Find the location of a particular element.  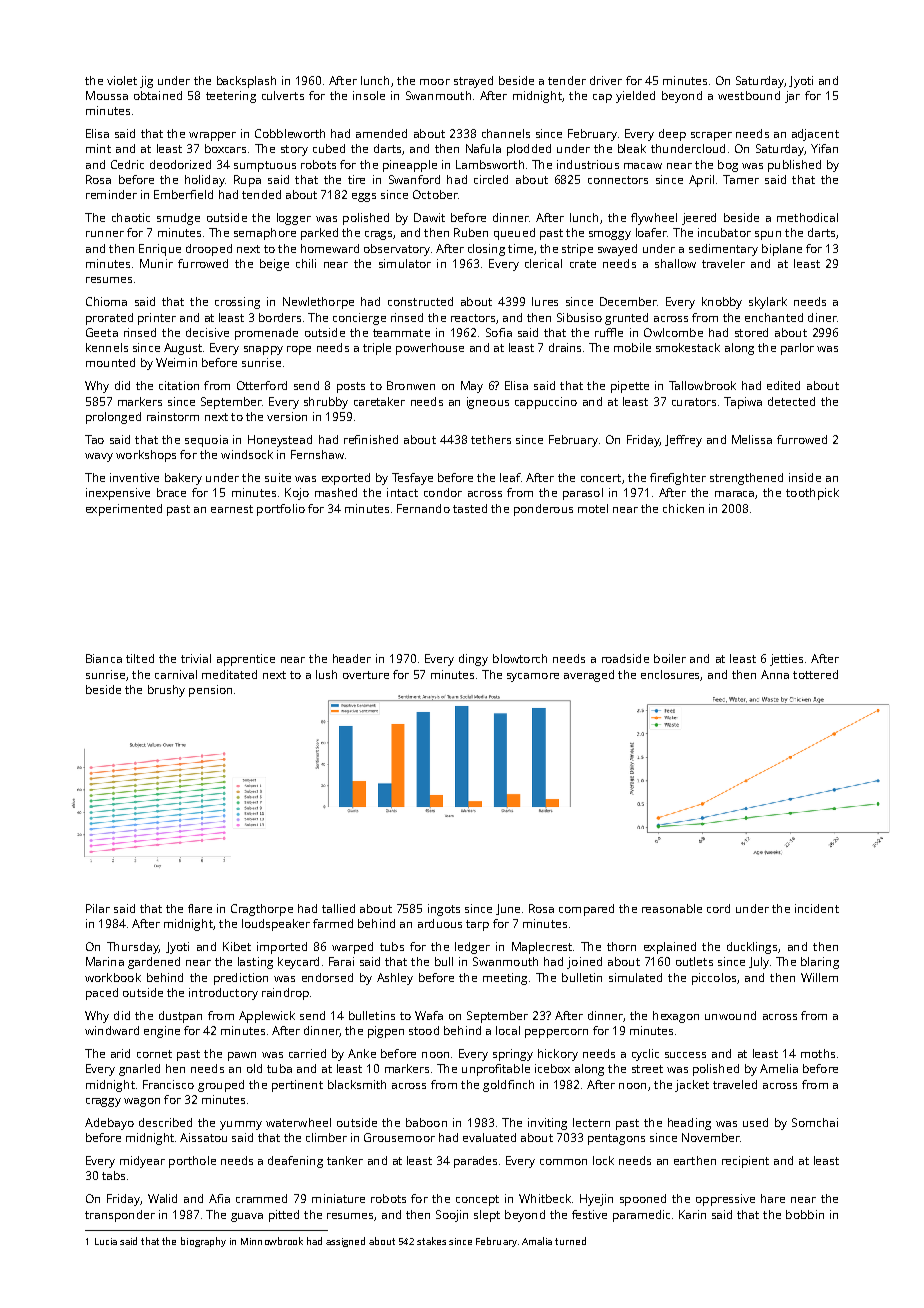

dingy is located at coordinates (473, 660).
